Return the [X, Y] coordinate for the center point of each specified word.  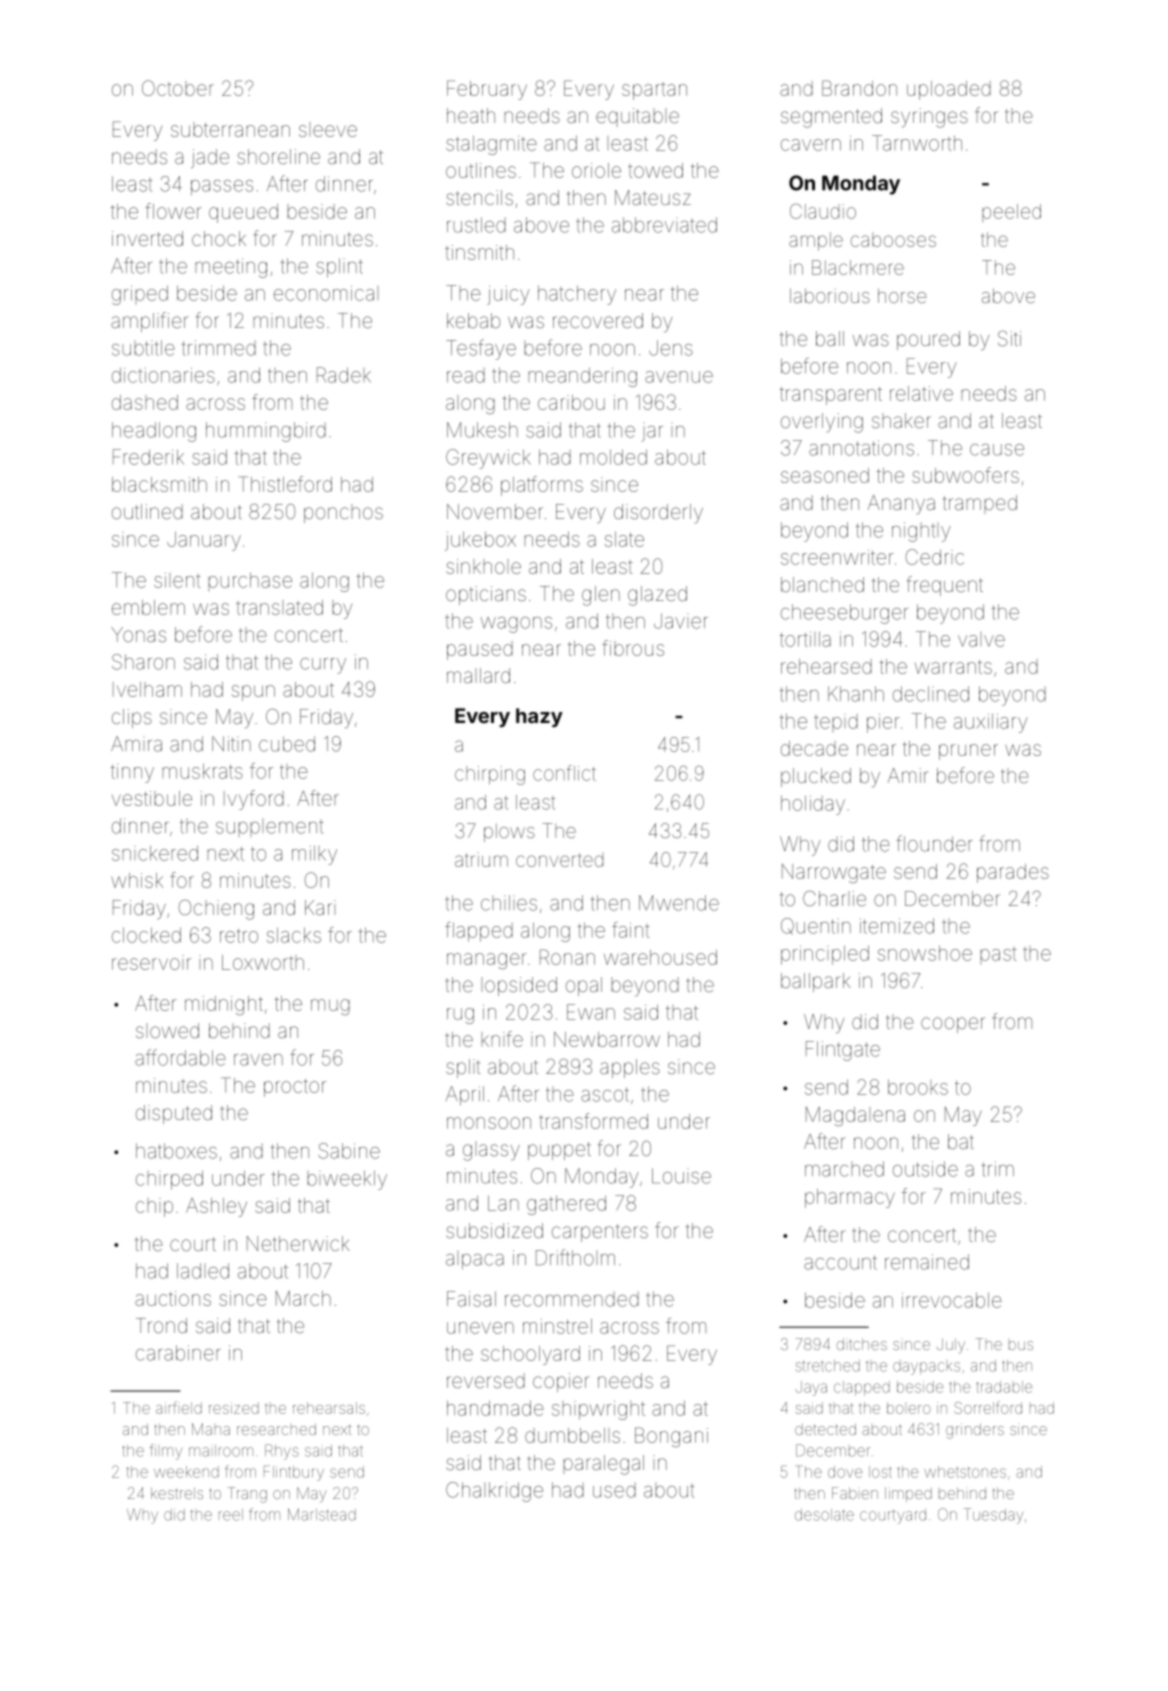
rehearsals [329, 1408]
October [178, 88]
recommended [572, 1299]
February [487, 90]
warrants [953, 667]
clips [132, 718]
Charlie [834, 898]
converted [559, 860]
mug [330, 1007]
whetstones [965, 1472]
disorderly [658, 514]
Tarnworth [917, 143]
